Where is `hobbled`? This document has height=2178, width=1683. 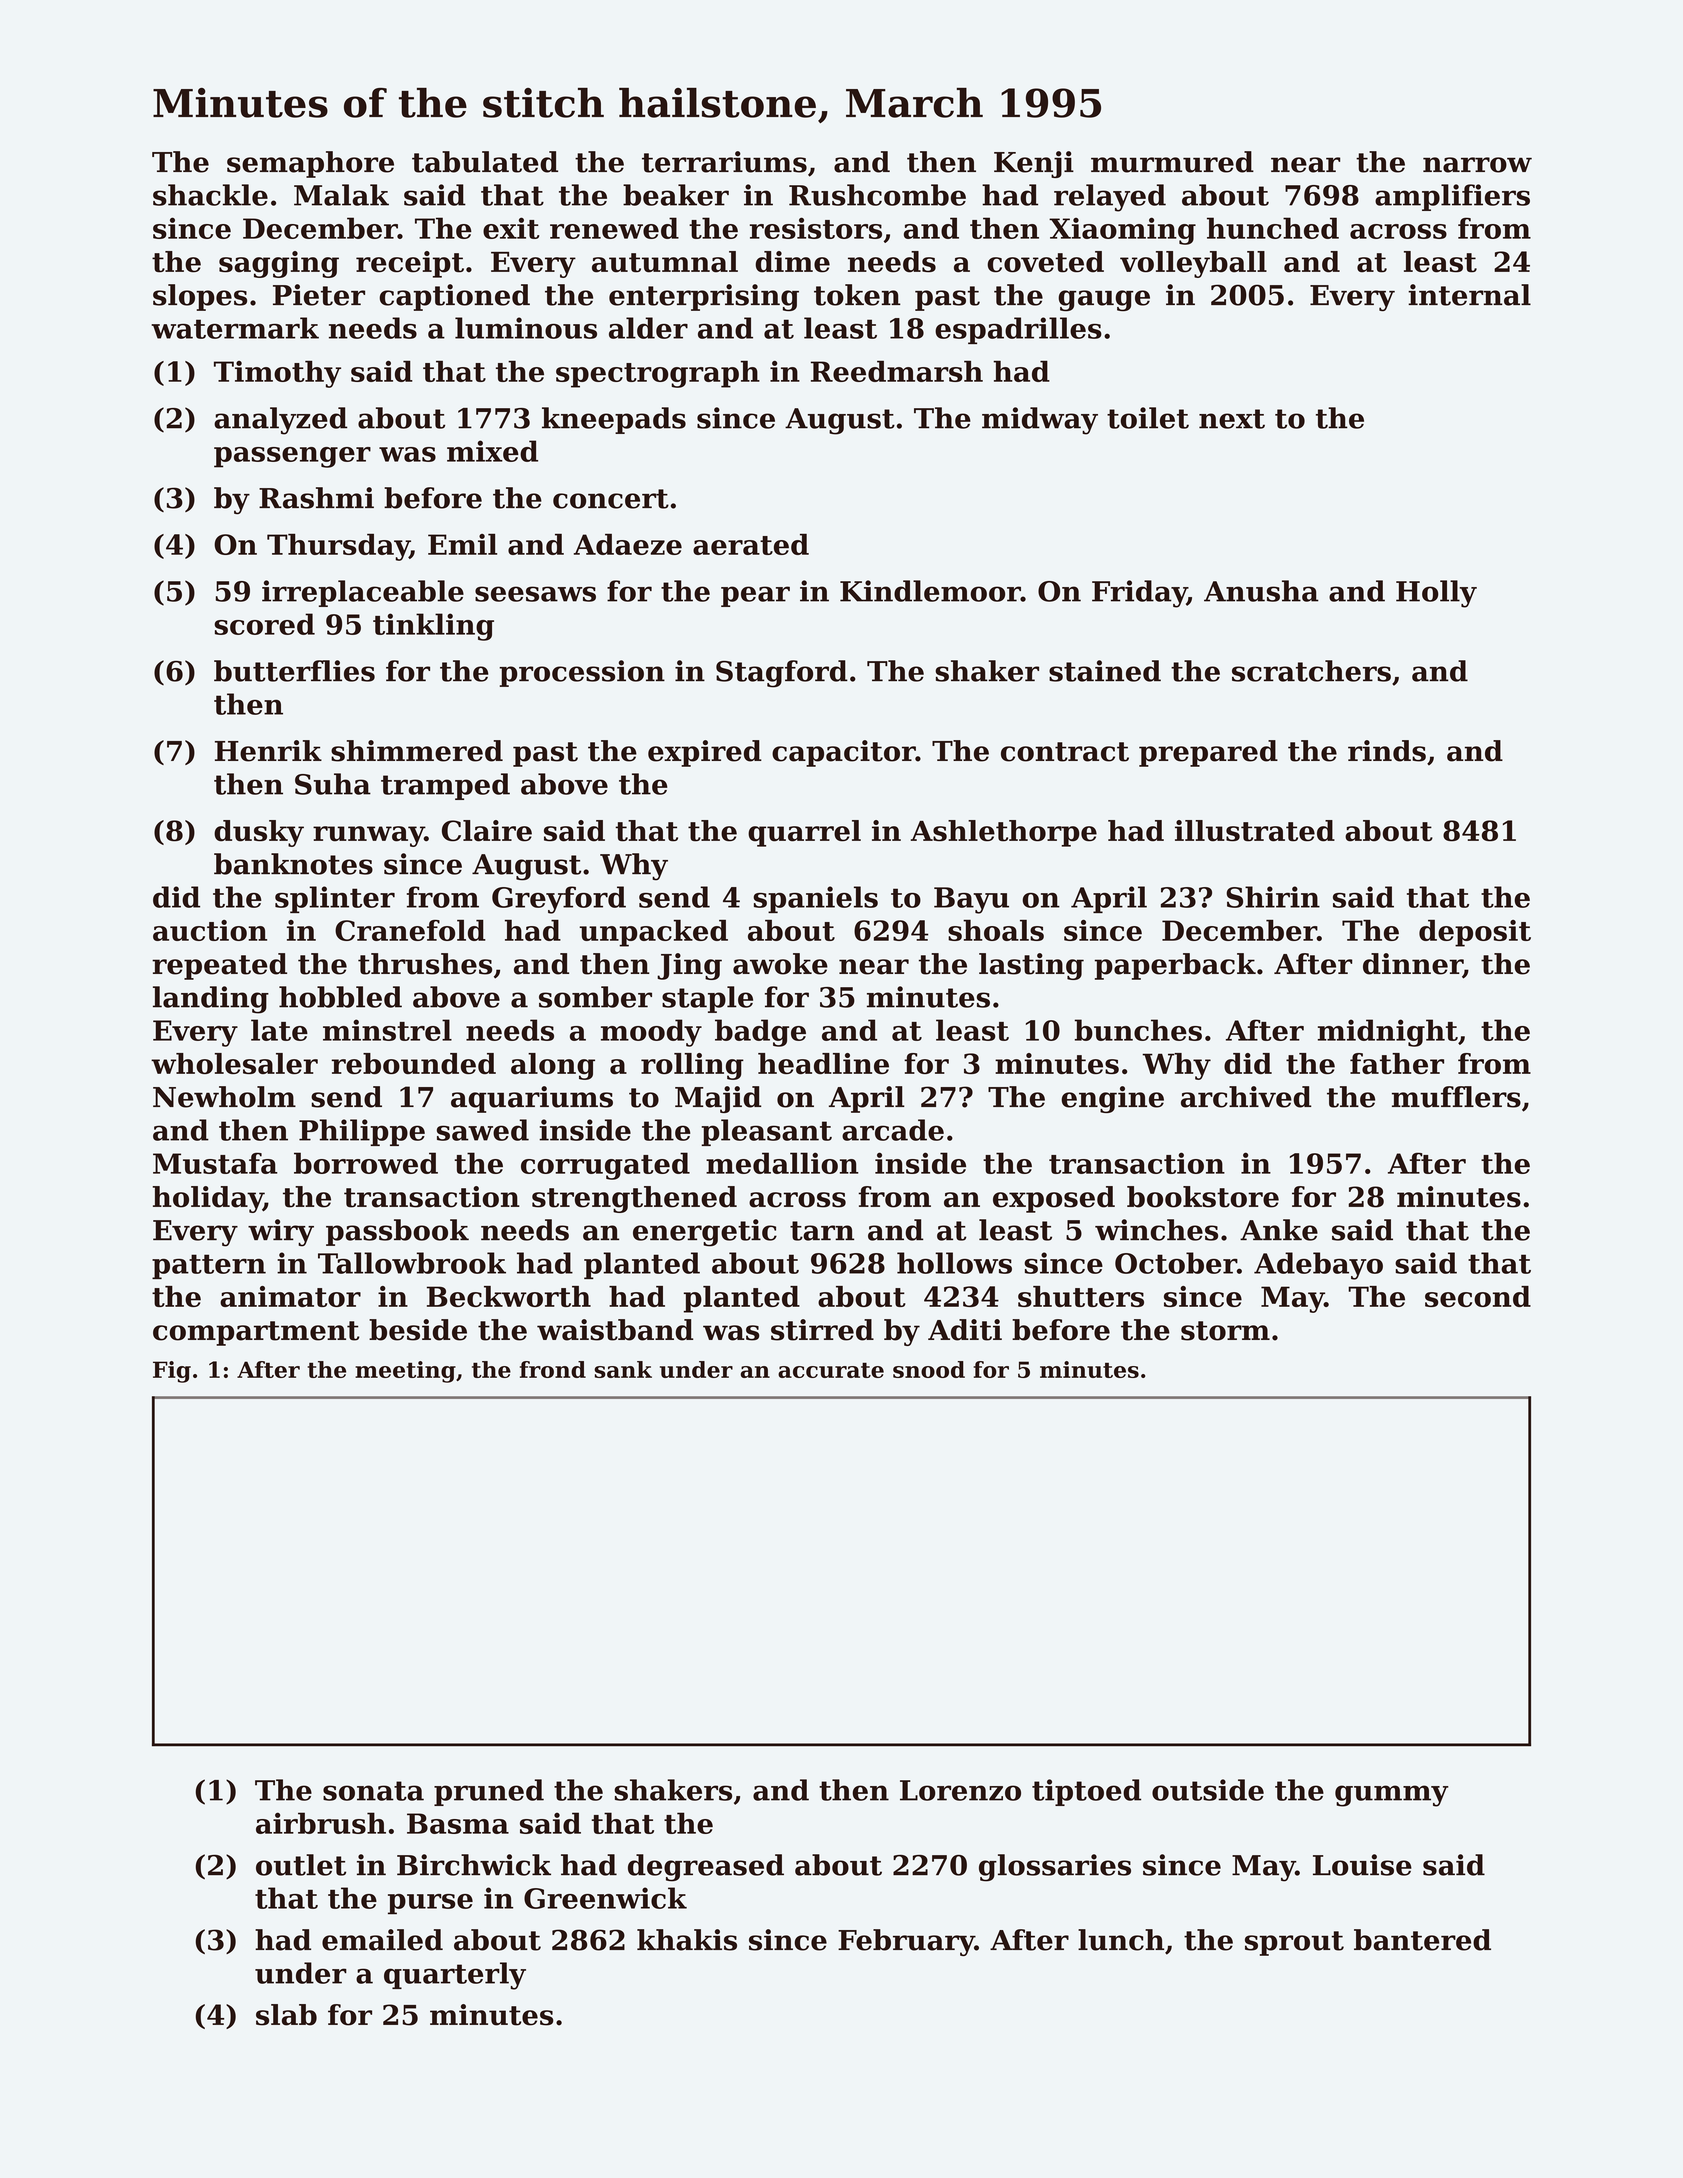
hobbled is located at coordinates (340, 997).
